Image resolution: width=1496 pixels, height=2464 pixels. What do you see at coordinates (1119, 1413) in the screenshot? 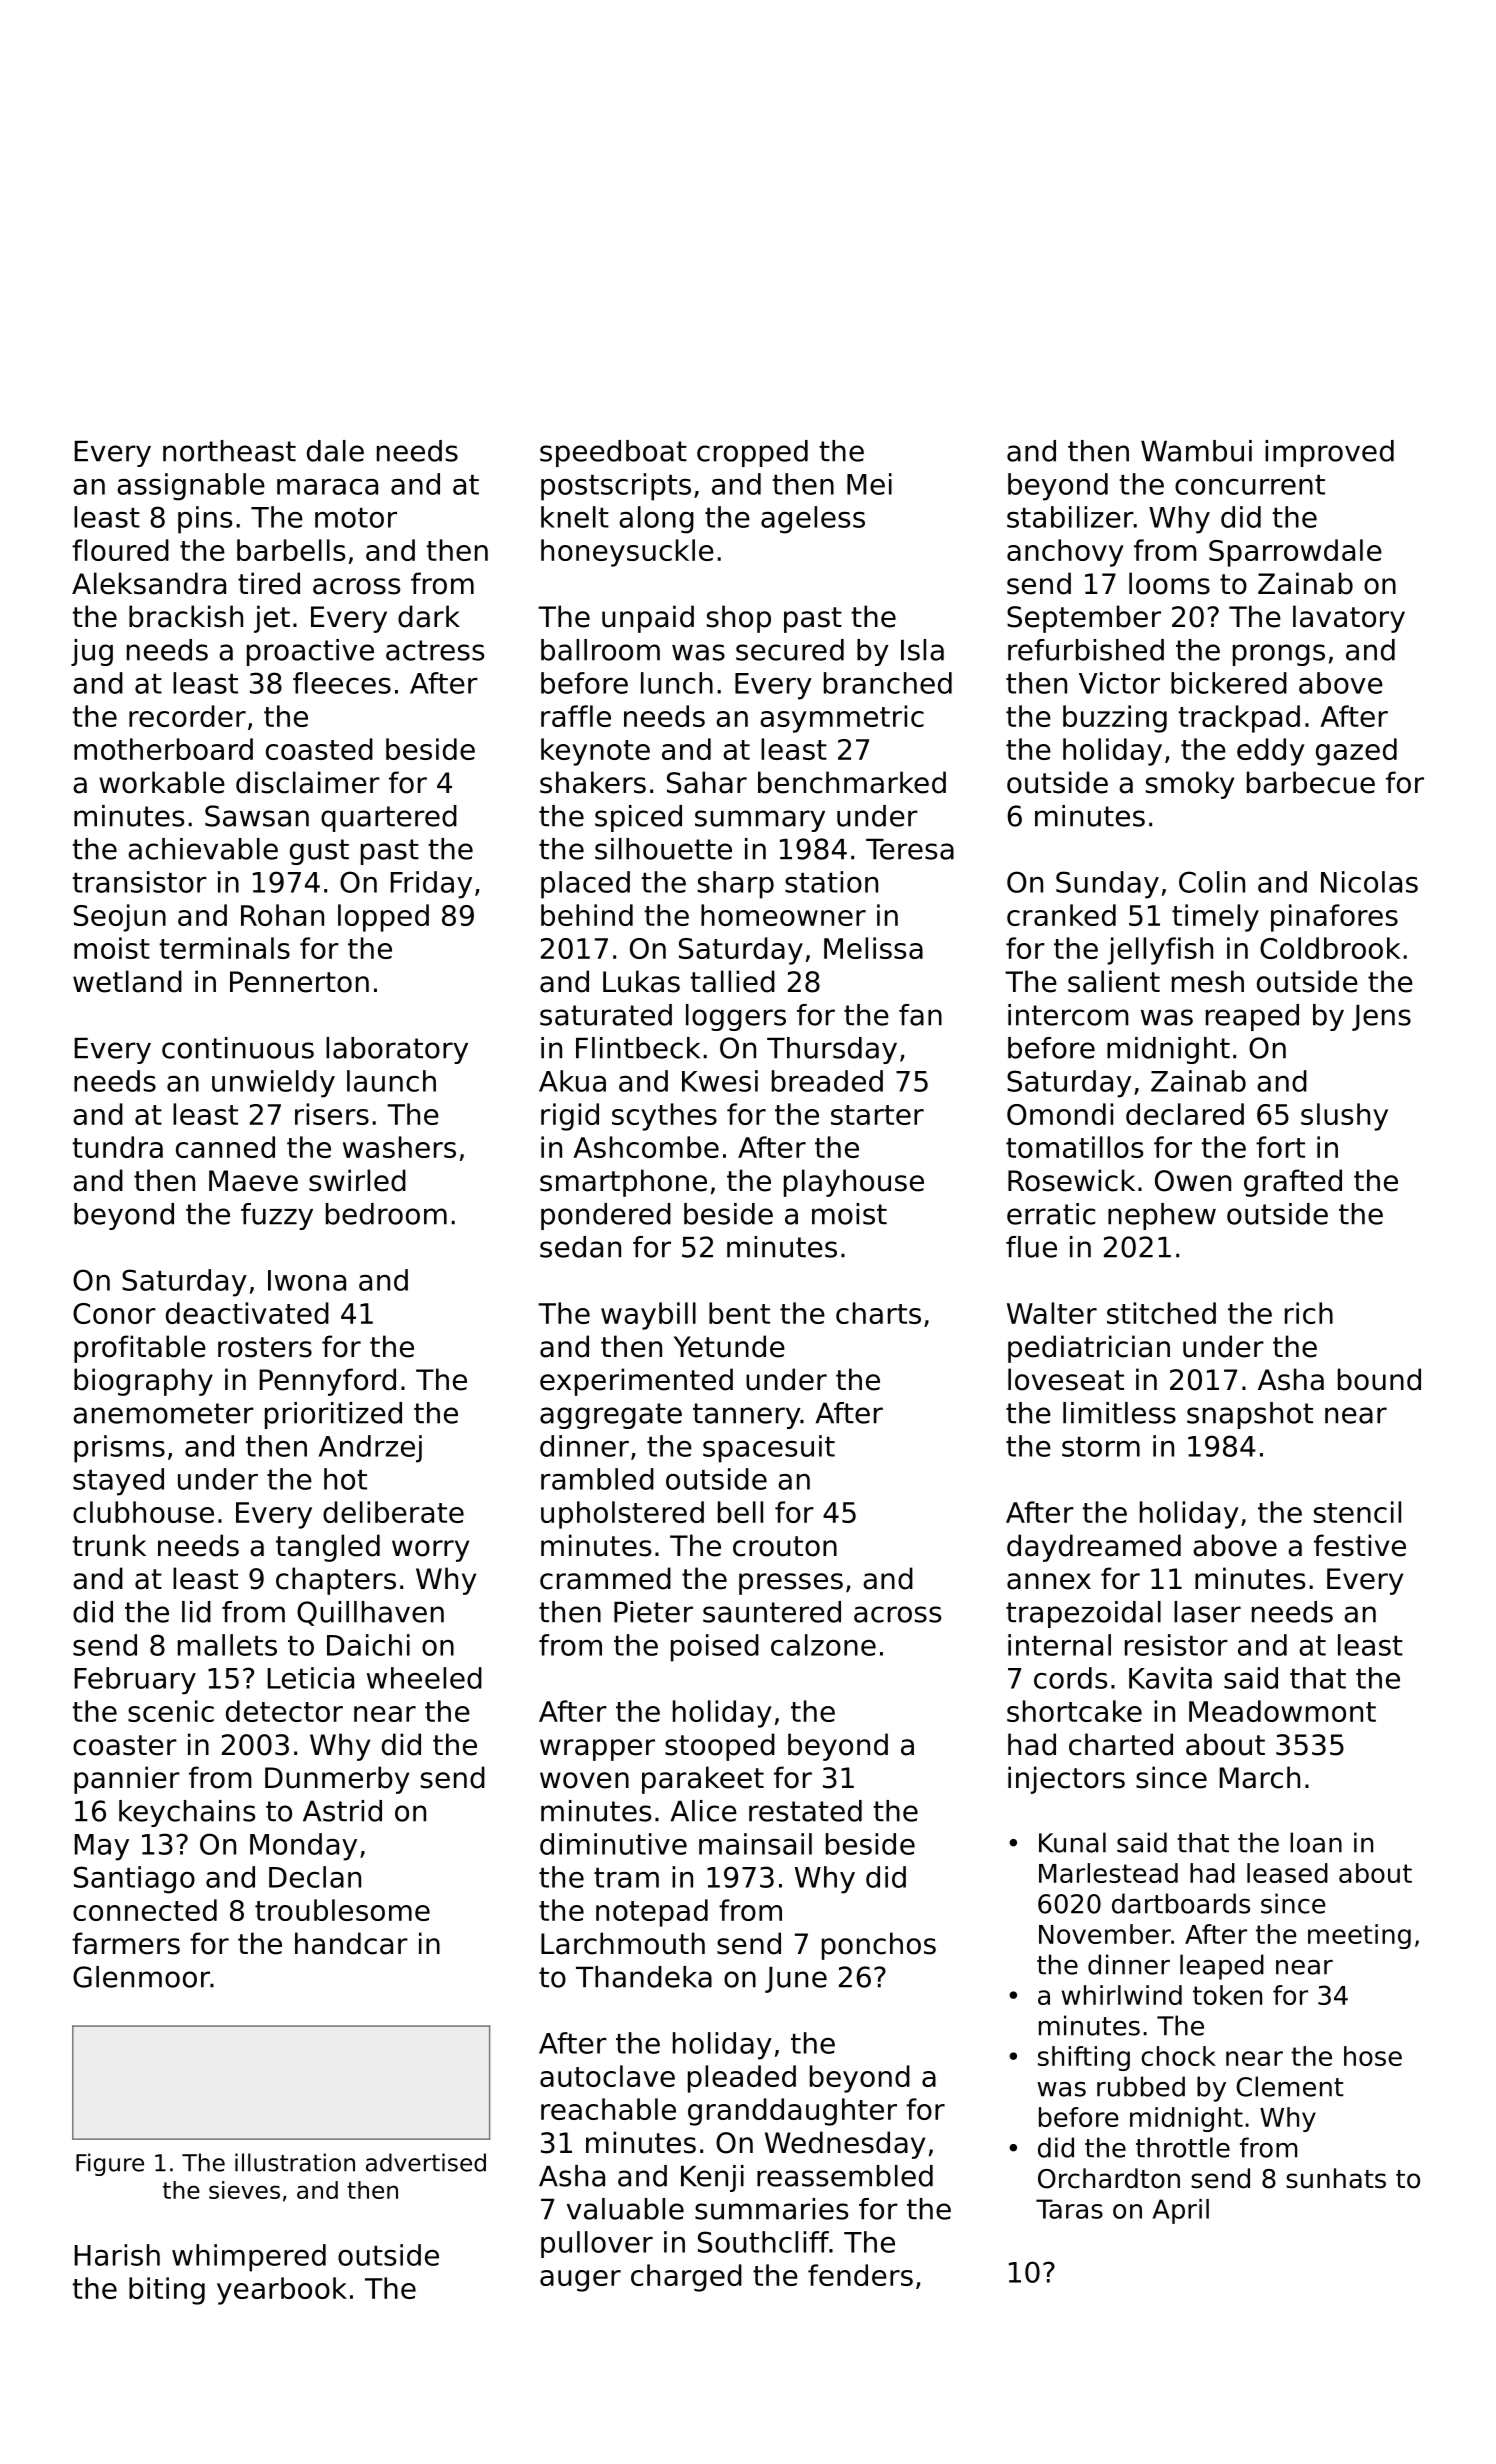
I see `limitless` at bounding box center [1119, 1413].
